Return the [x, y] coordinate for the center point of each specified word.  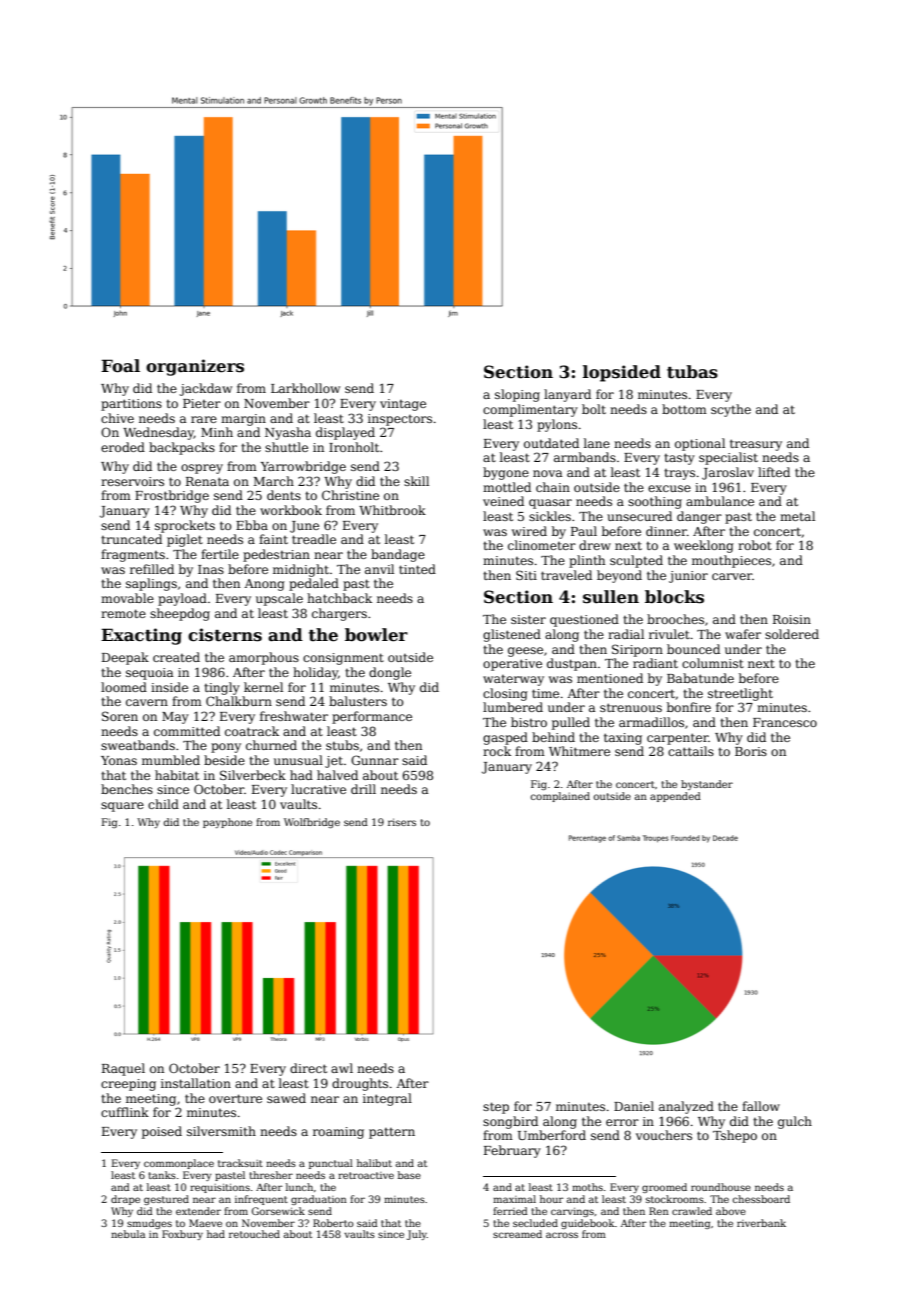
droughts [360, 1084]
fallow [761, 1106]
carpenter [678, 739]
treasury [756, 445]
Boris [751, 751]
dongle [390, 673]
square [122, 807]
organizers [195, 367]
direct [308, 1068]
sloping [517, 395]
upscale [279, 599]
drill [363, 789]
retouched [254, 1234]
